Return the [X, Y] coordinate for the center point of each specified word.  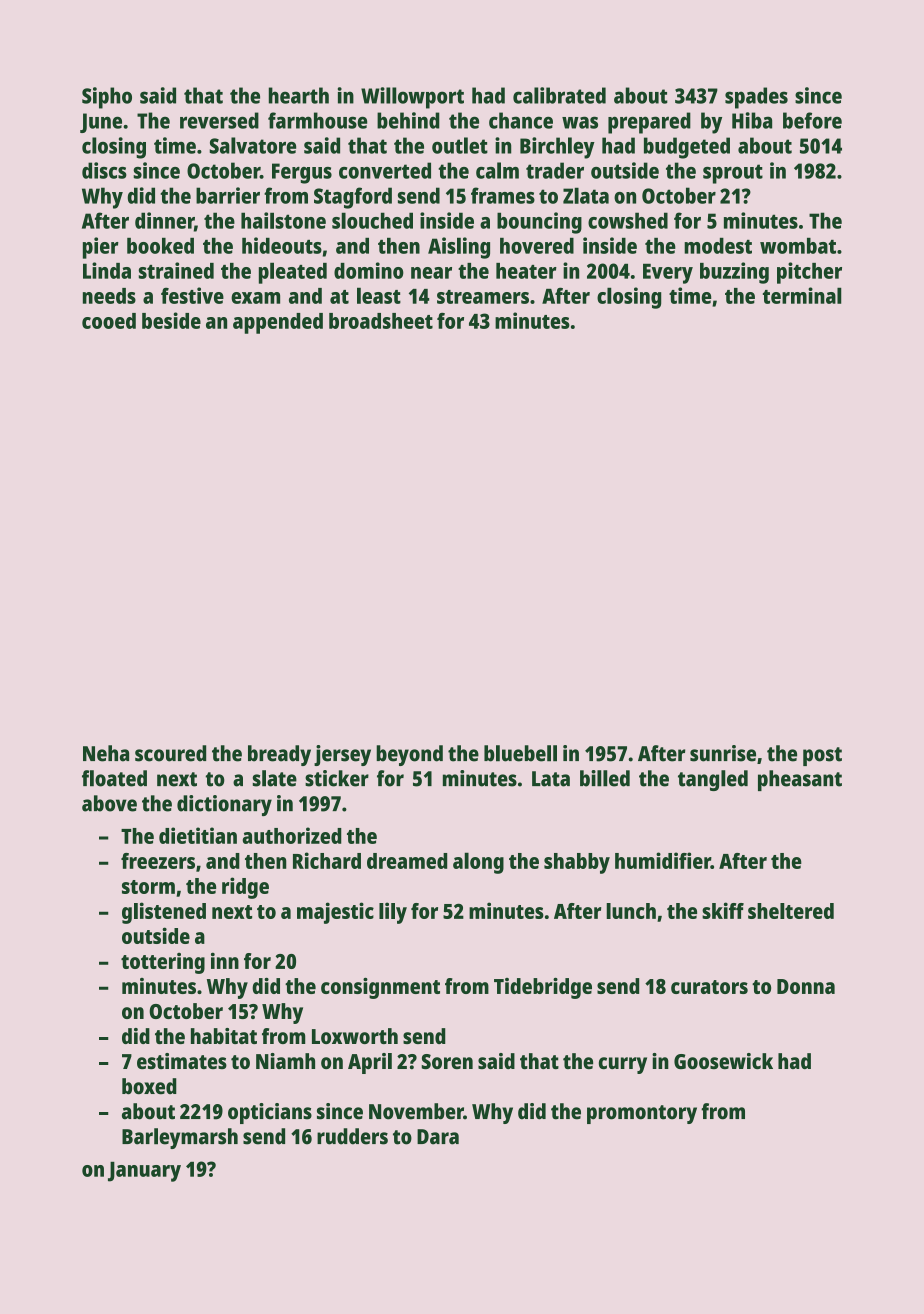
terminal [802, 295]
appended [278, 323]
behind [408, 120]
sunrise [723, 753]
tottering [163, 963]
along [478, 863]
